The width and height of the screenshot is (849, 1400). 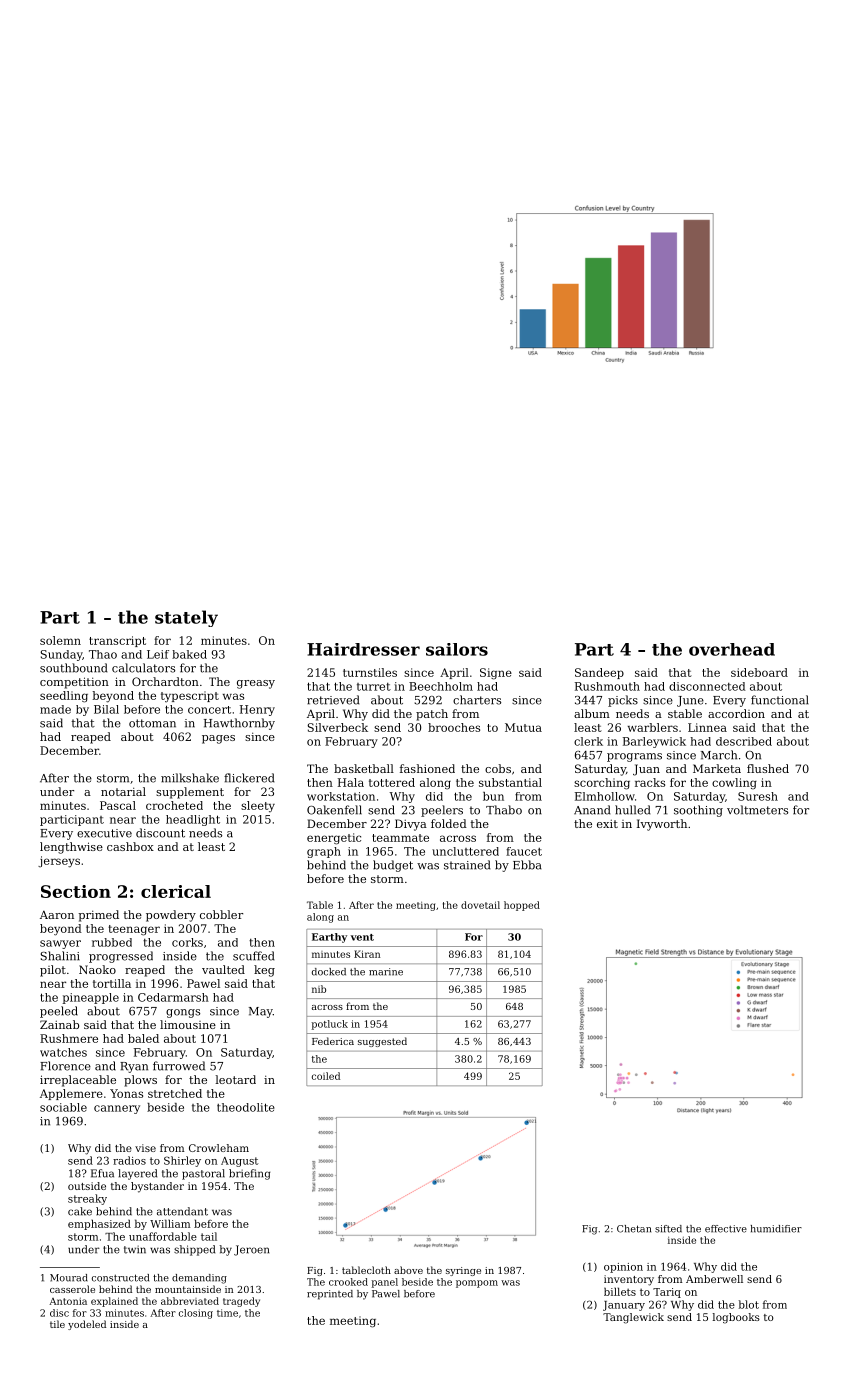 What do you see at coordinates (87, 1325) in the screenshot?
I see `yodeled` at bounding box center [87, 1325].
